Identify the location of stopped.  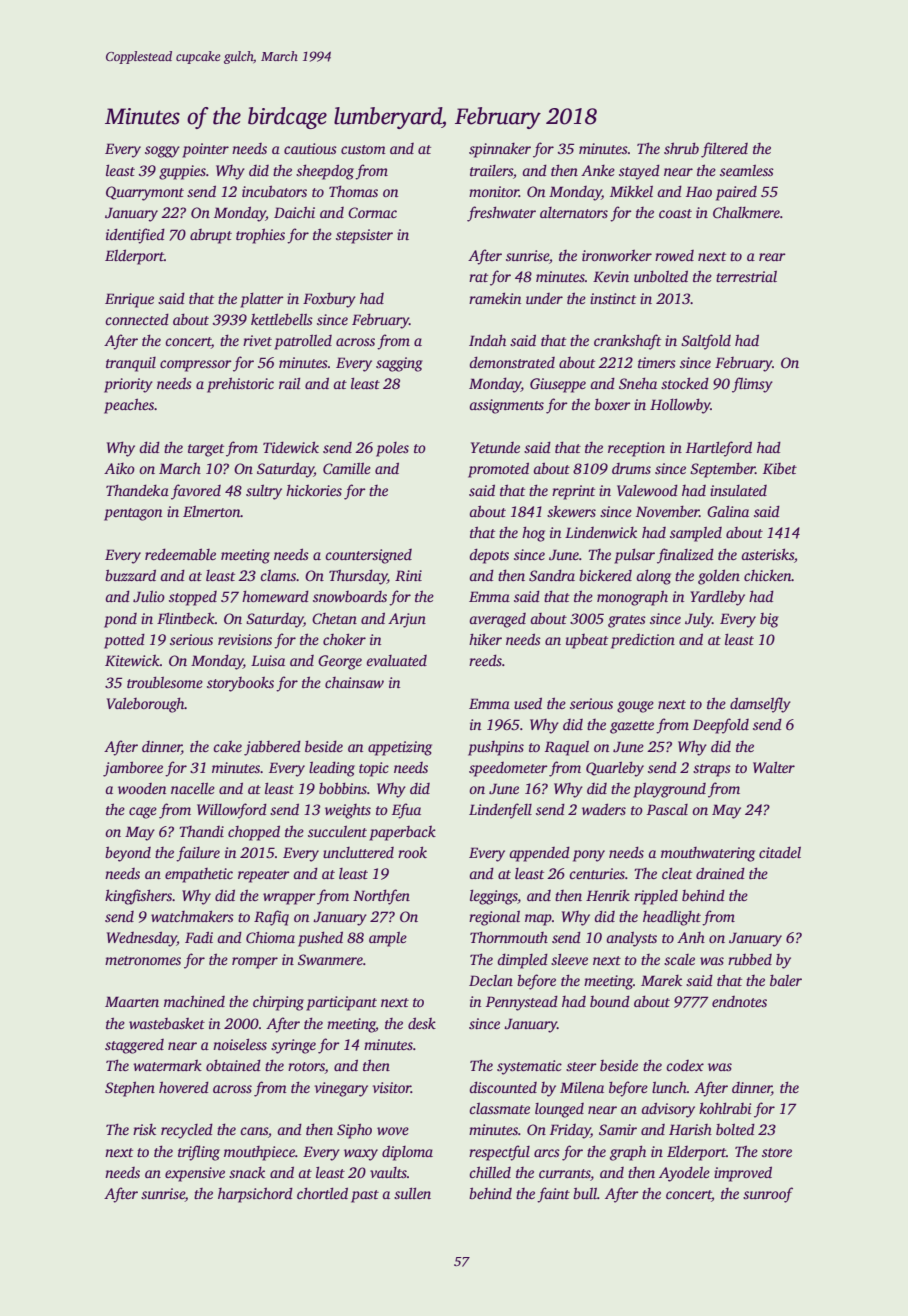
(193, 598).
